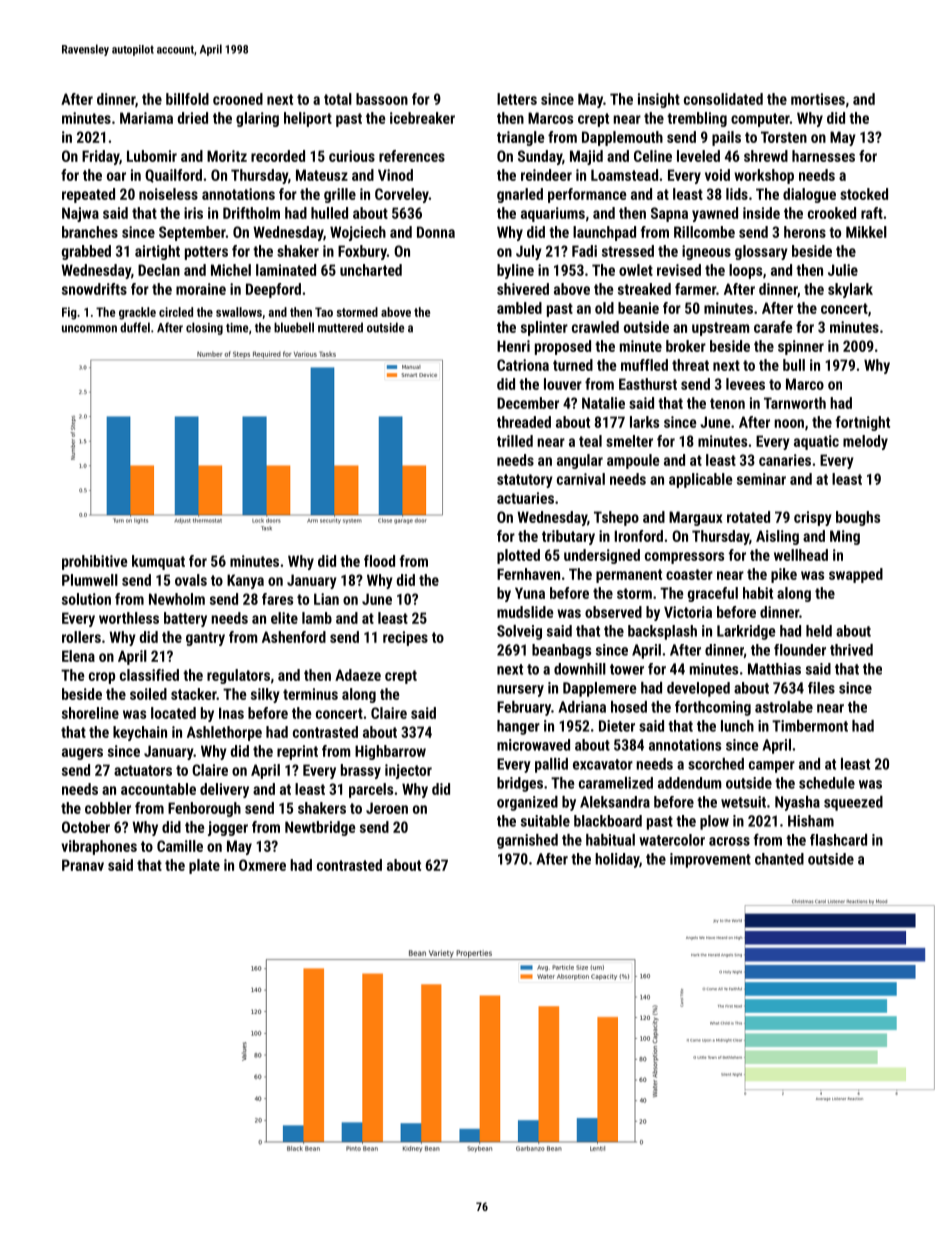 The width and height of the screenshot is (952, 1233). Describe the element at coordinates (294, 327) in the screenshot. I see `bluebell` at that location.
